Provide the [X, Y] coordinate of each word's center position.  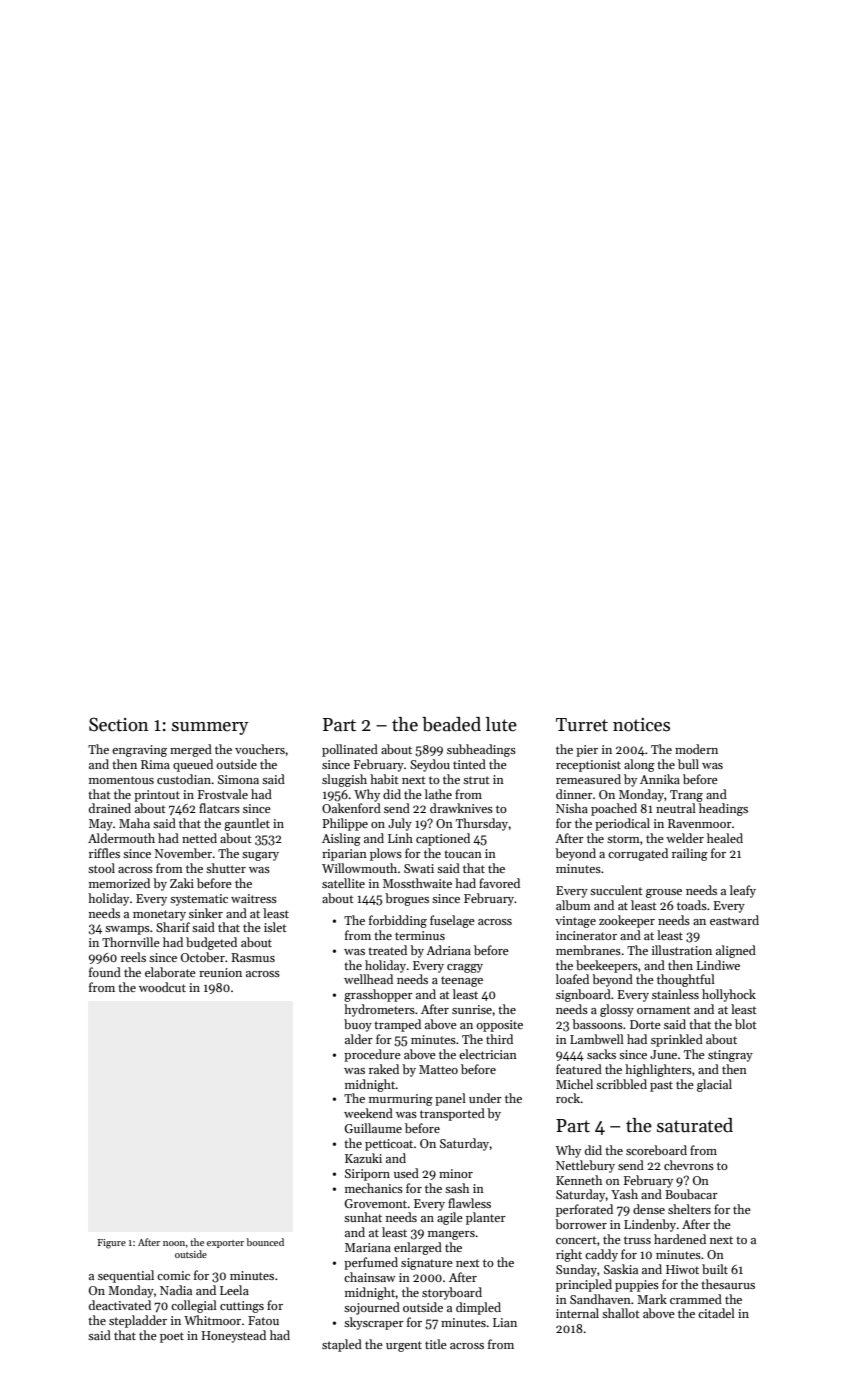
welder [685, 838]
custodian [184, 779]
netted [199, 838]
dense [649, 1209]
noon [174, 1243]
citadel [716, 1313]
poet [172, 1337]
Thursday [482, 824]
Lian [505, 1322]
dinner [574, 794]
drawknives [461, 808]
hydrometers [379, 1010]
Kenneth [579, 1180]
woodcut [162, 987]
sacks [601, 1054]
